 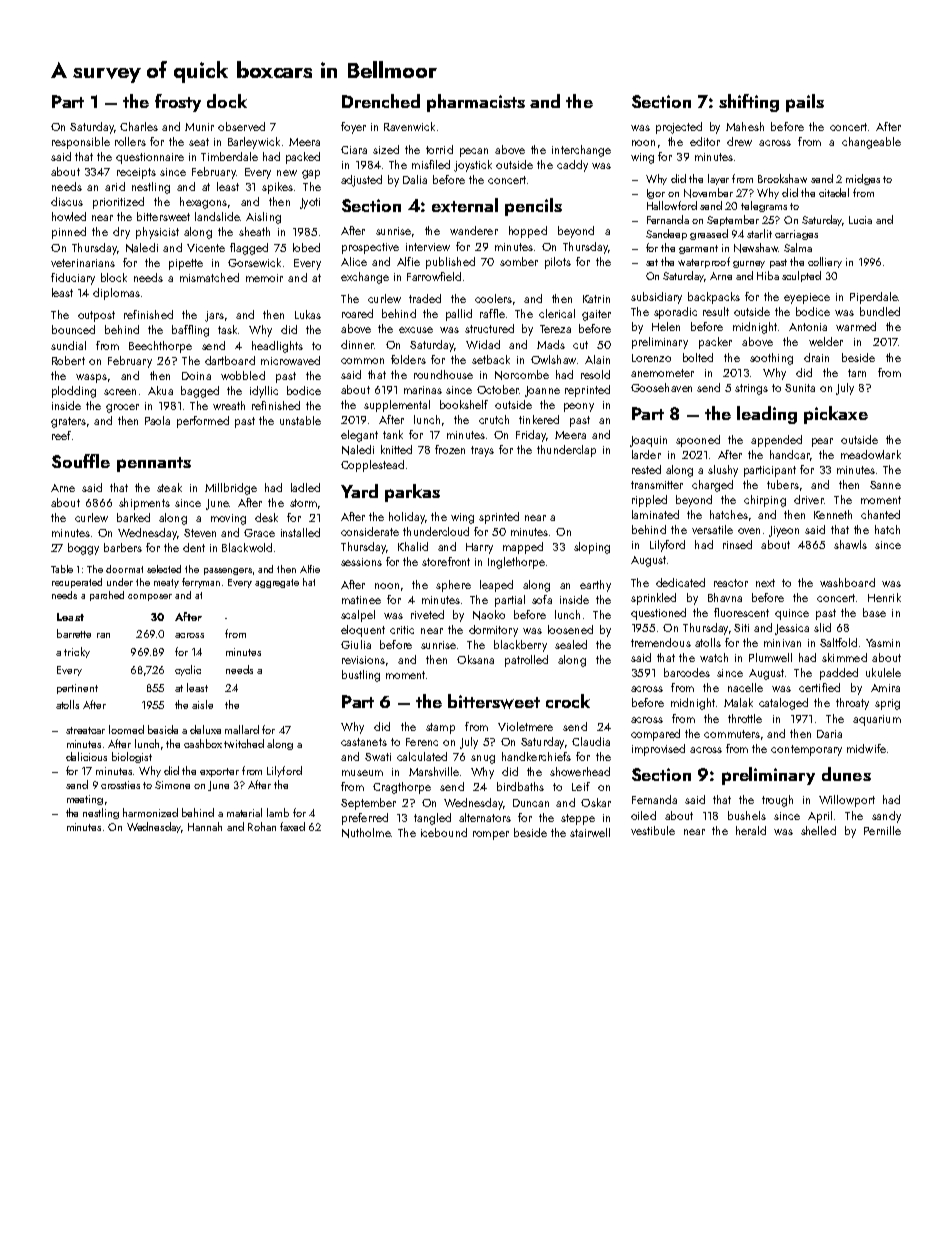 I want to click on foyer, so click(x=353, y=128).
